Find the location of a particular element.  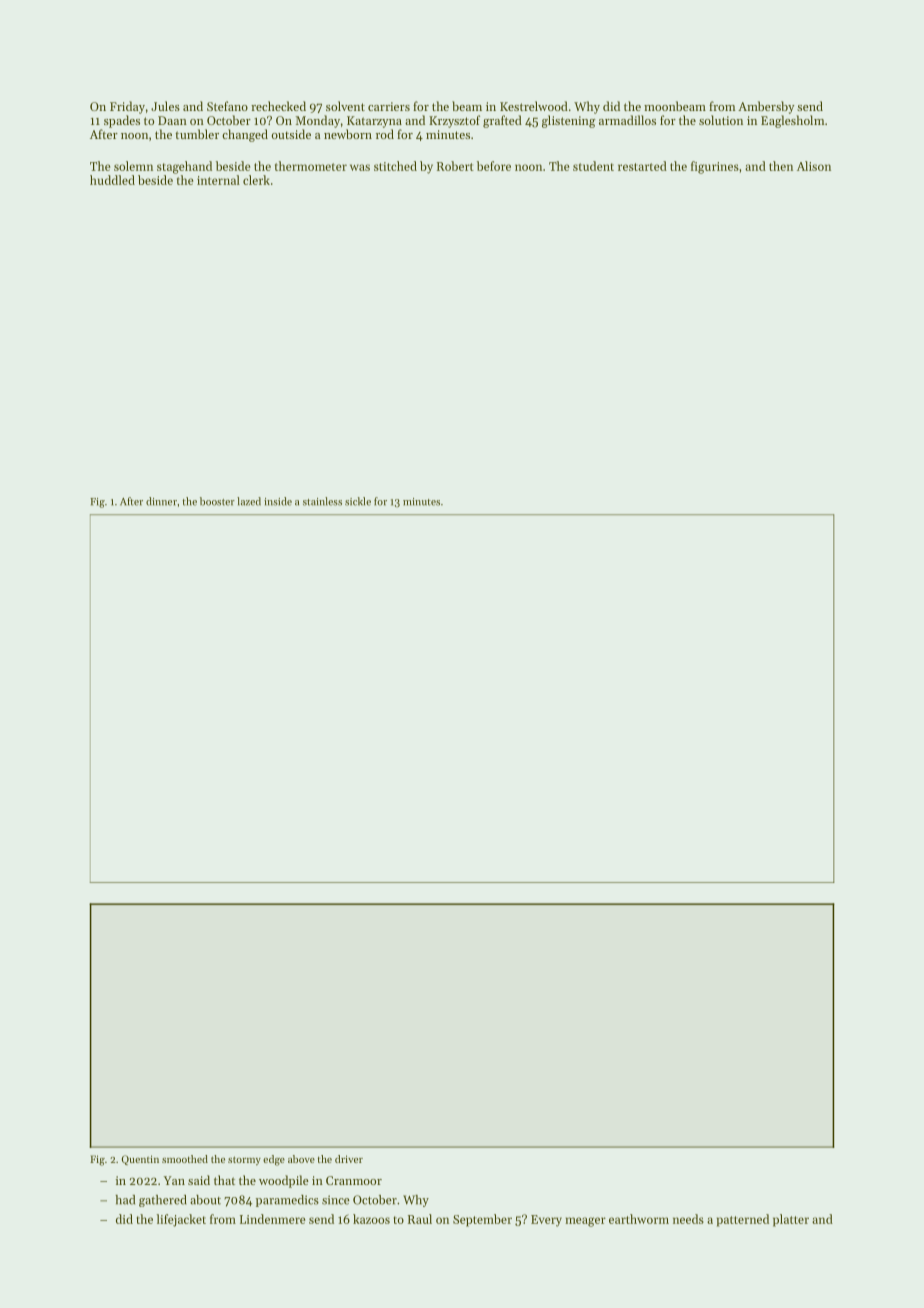

patterned is located at coordinates (743, 1220).
